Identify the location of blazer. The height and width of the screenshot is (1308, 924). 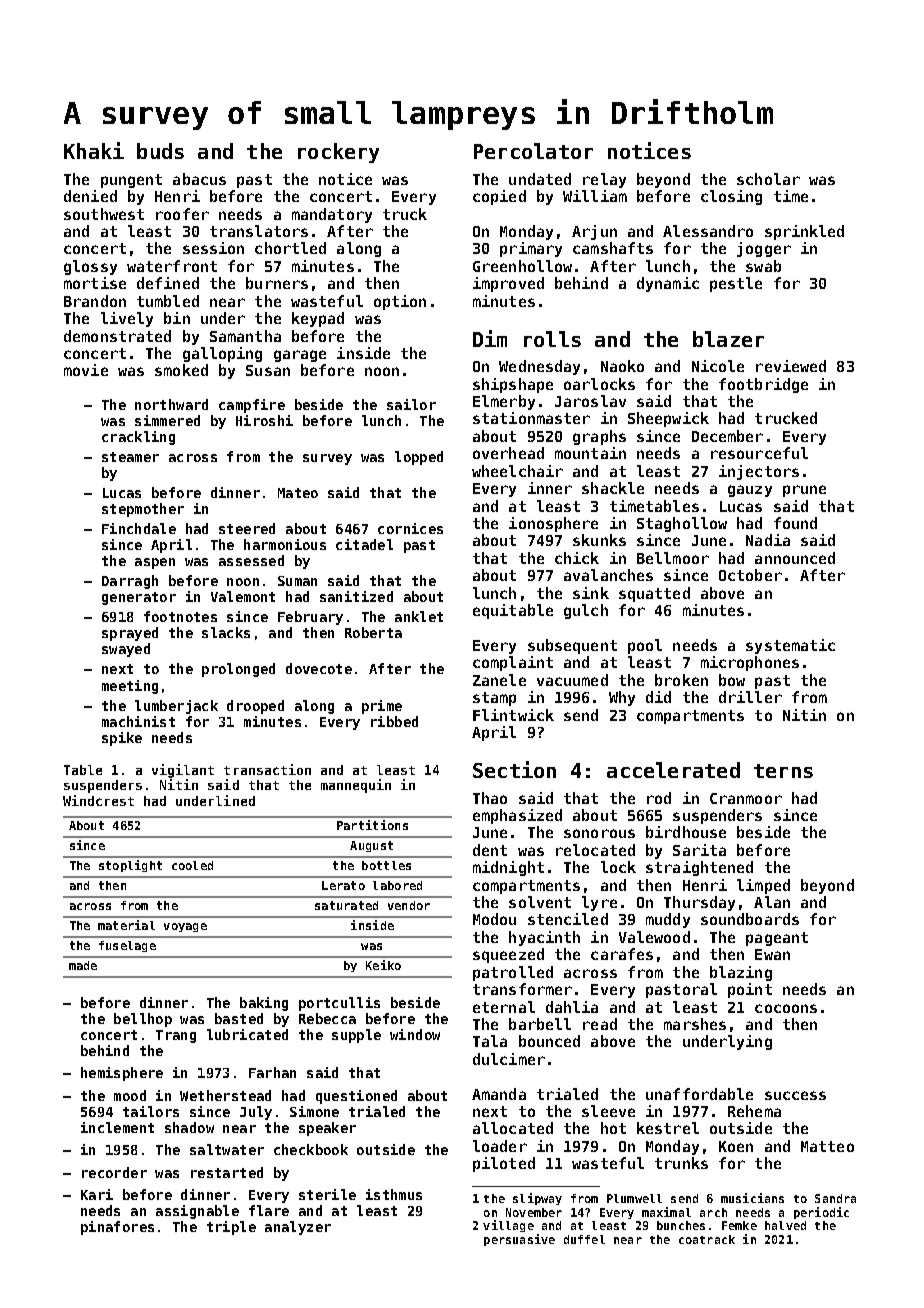
(728, 339).
